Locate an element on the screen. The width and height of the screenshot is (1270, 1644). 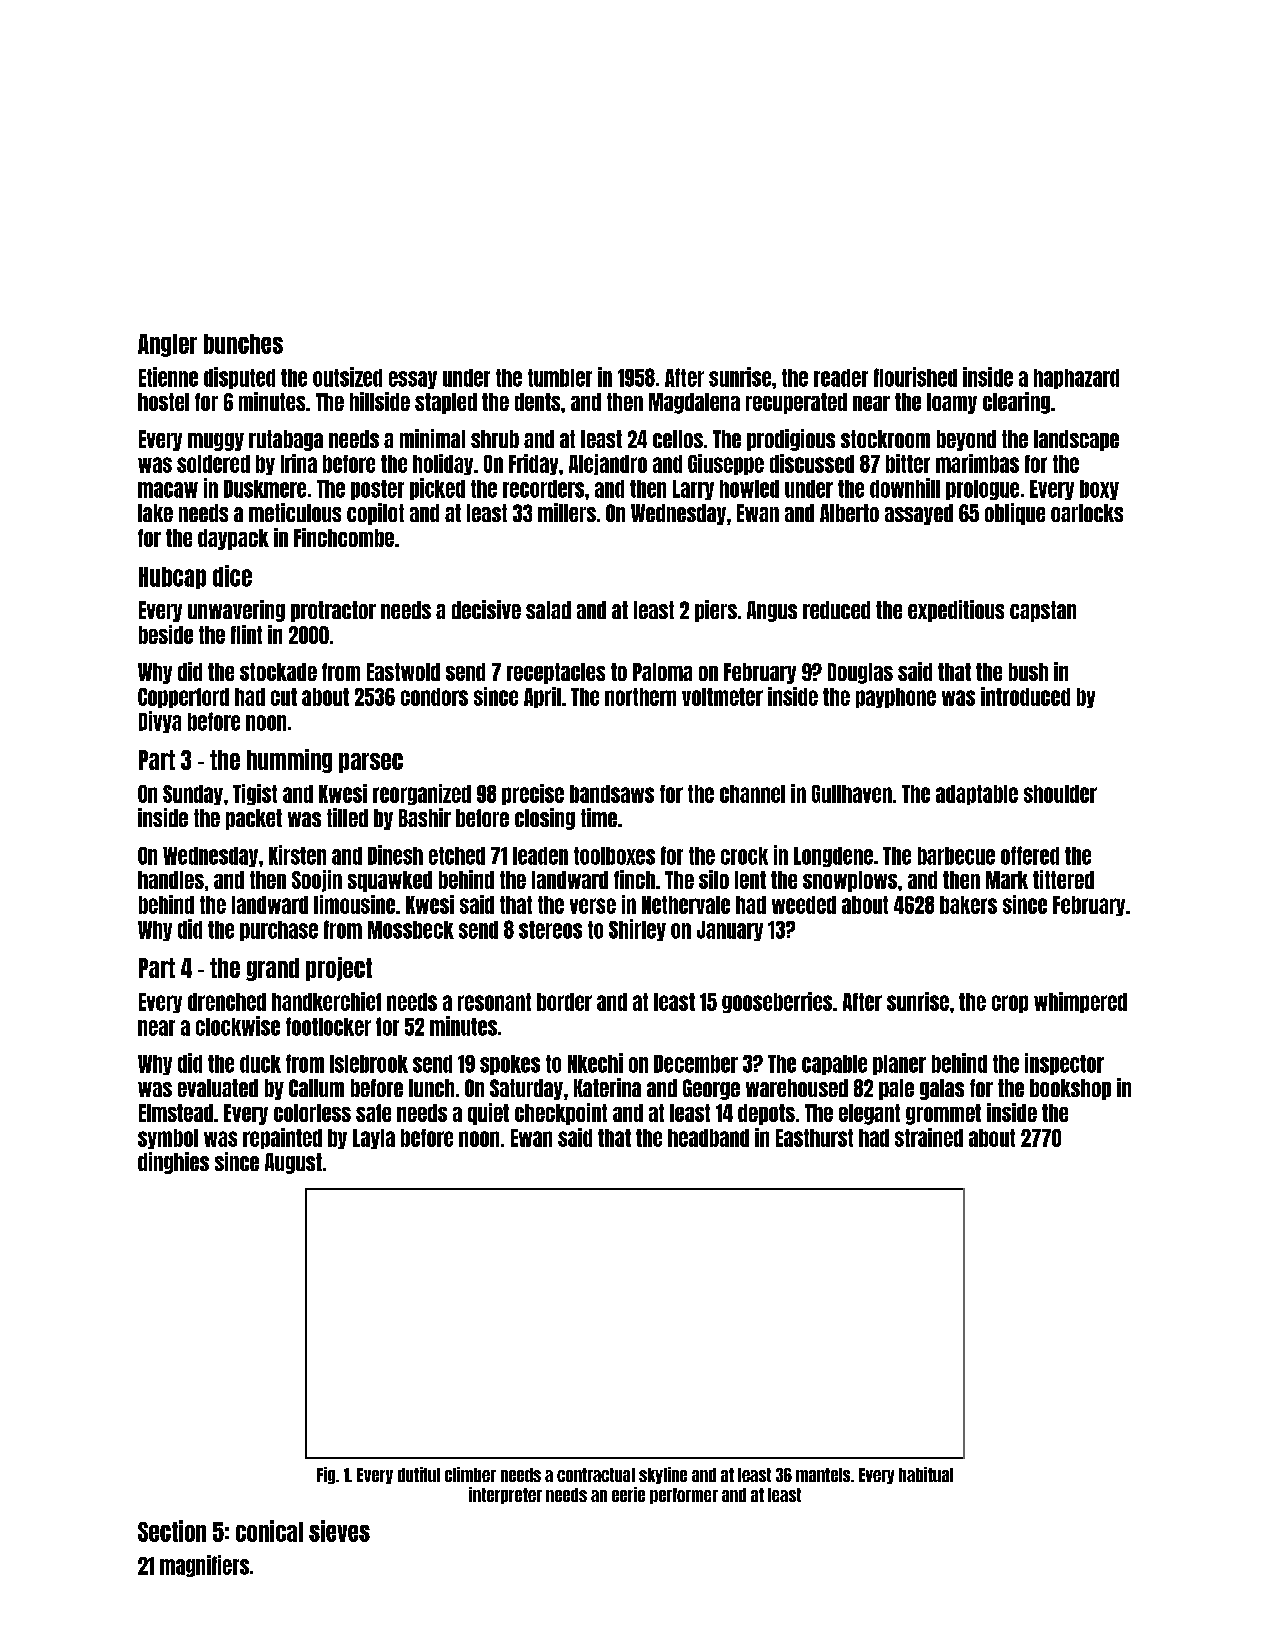
expeditious is located at coordinates (956, 611).
